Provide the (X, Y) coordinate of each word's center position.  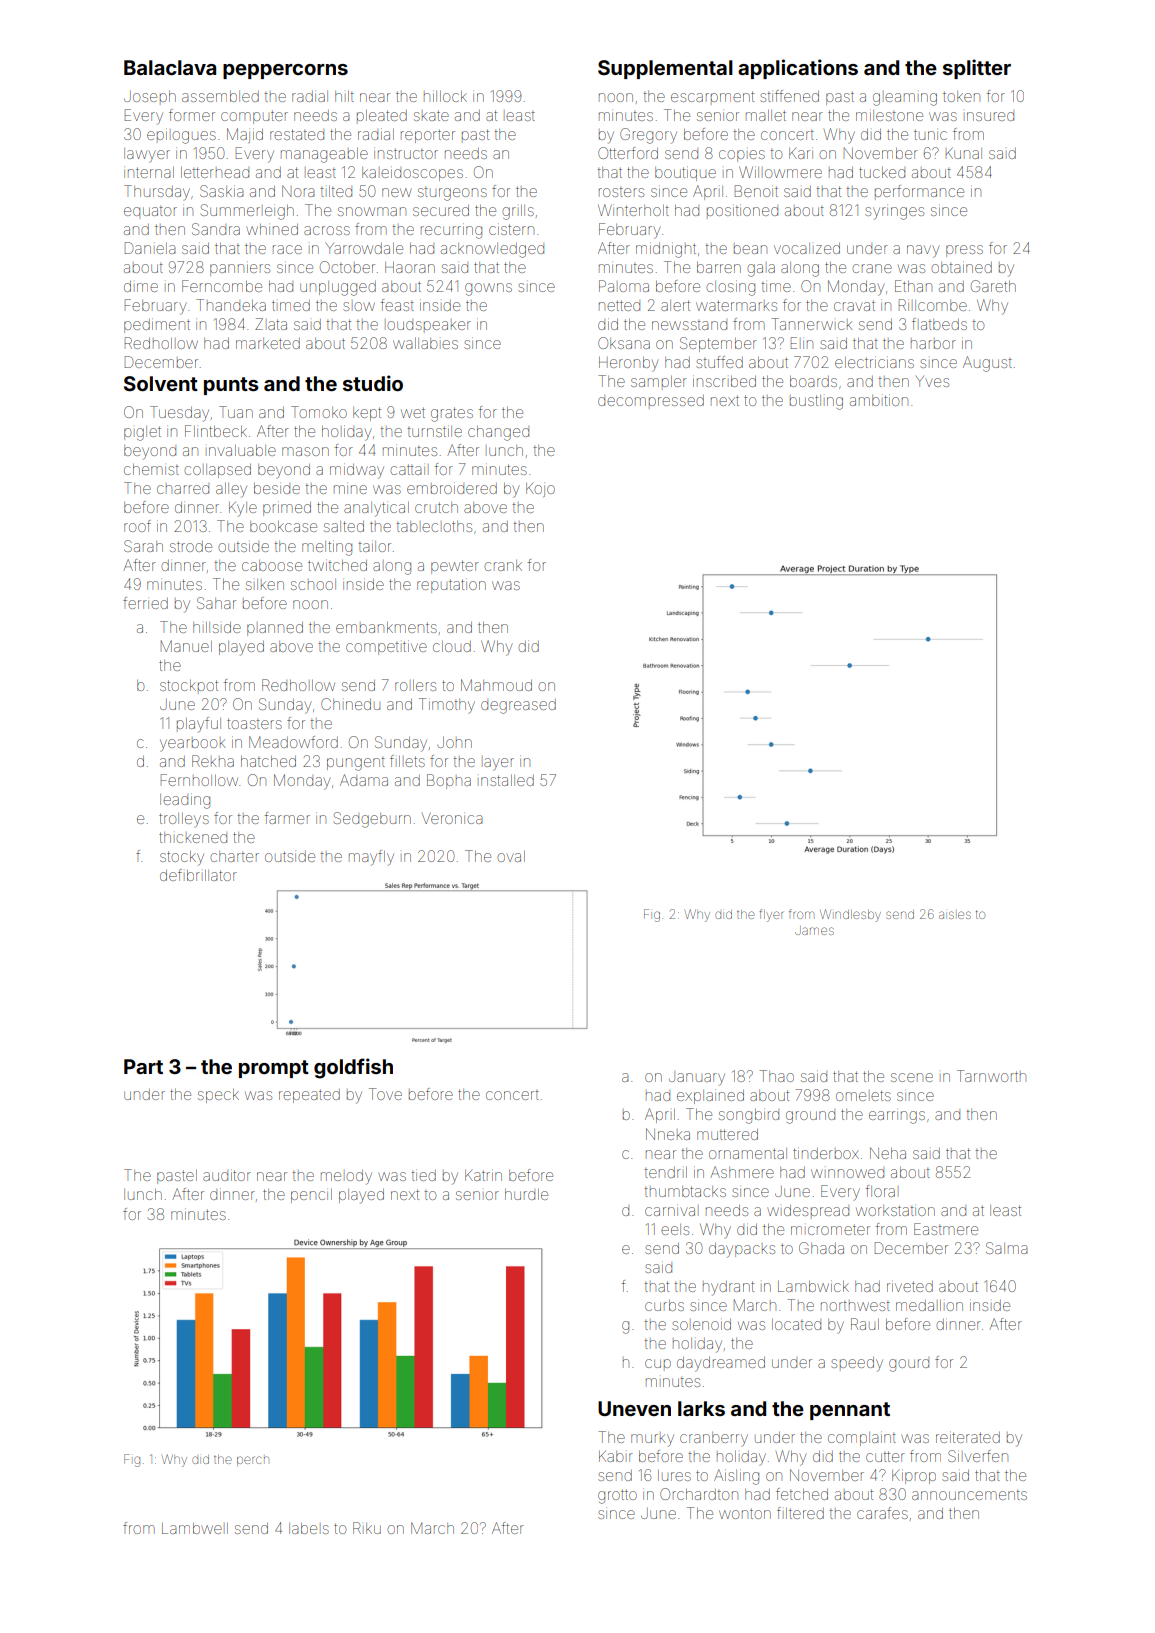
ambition (879, 400)
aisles (955, 915)
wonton (745, 1514)
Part (143, 1066)
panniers (240, 270)
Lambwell (195, 1528)
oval (511, 856)
